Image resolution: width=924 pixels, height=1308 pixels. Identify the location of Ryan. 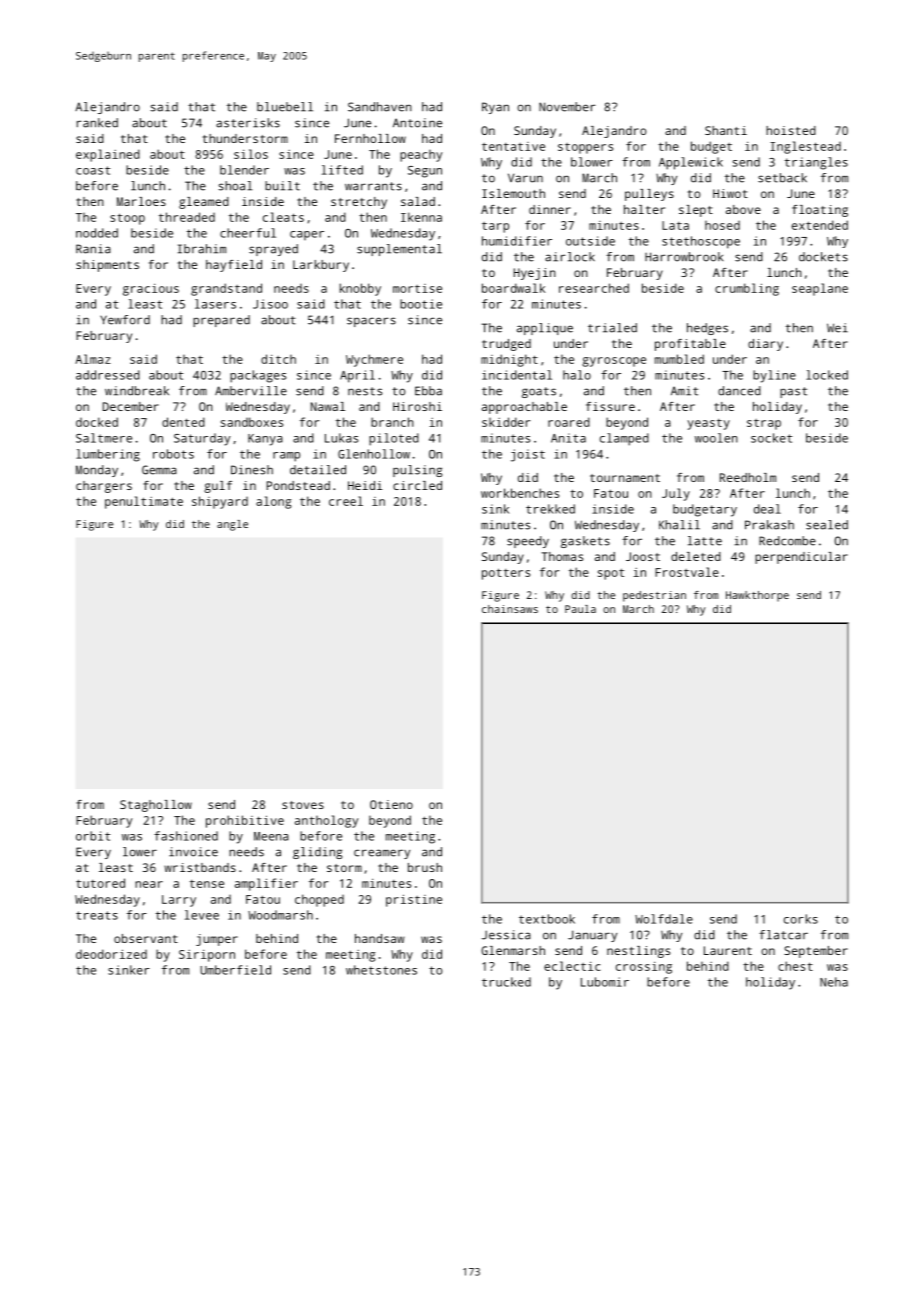
(495, 108).
